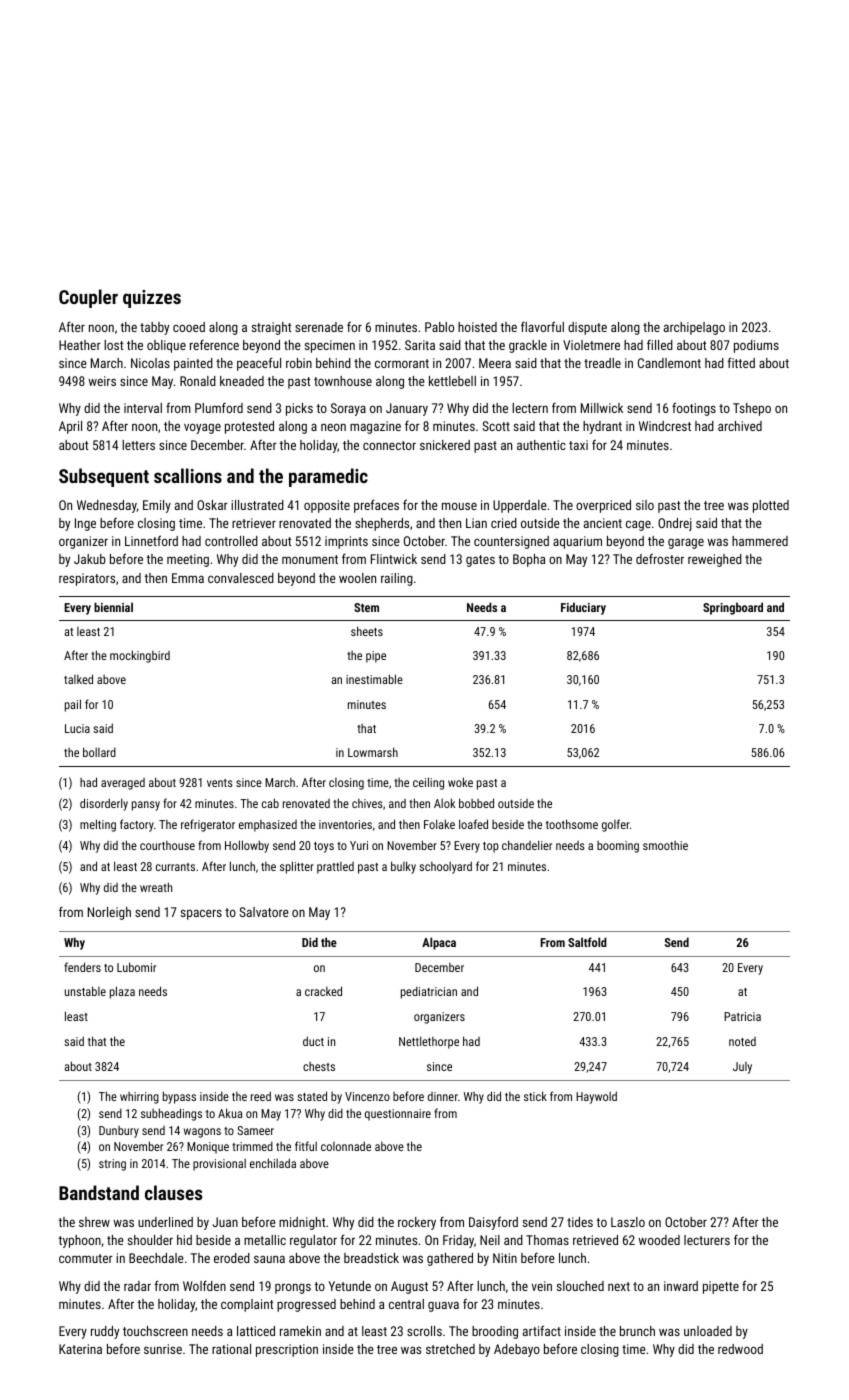 The image size is (849, 1400). Describe the element at coordinates (184, 1240) in the document. I see `hid` at that location.
